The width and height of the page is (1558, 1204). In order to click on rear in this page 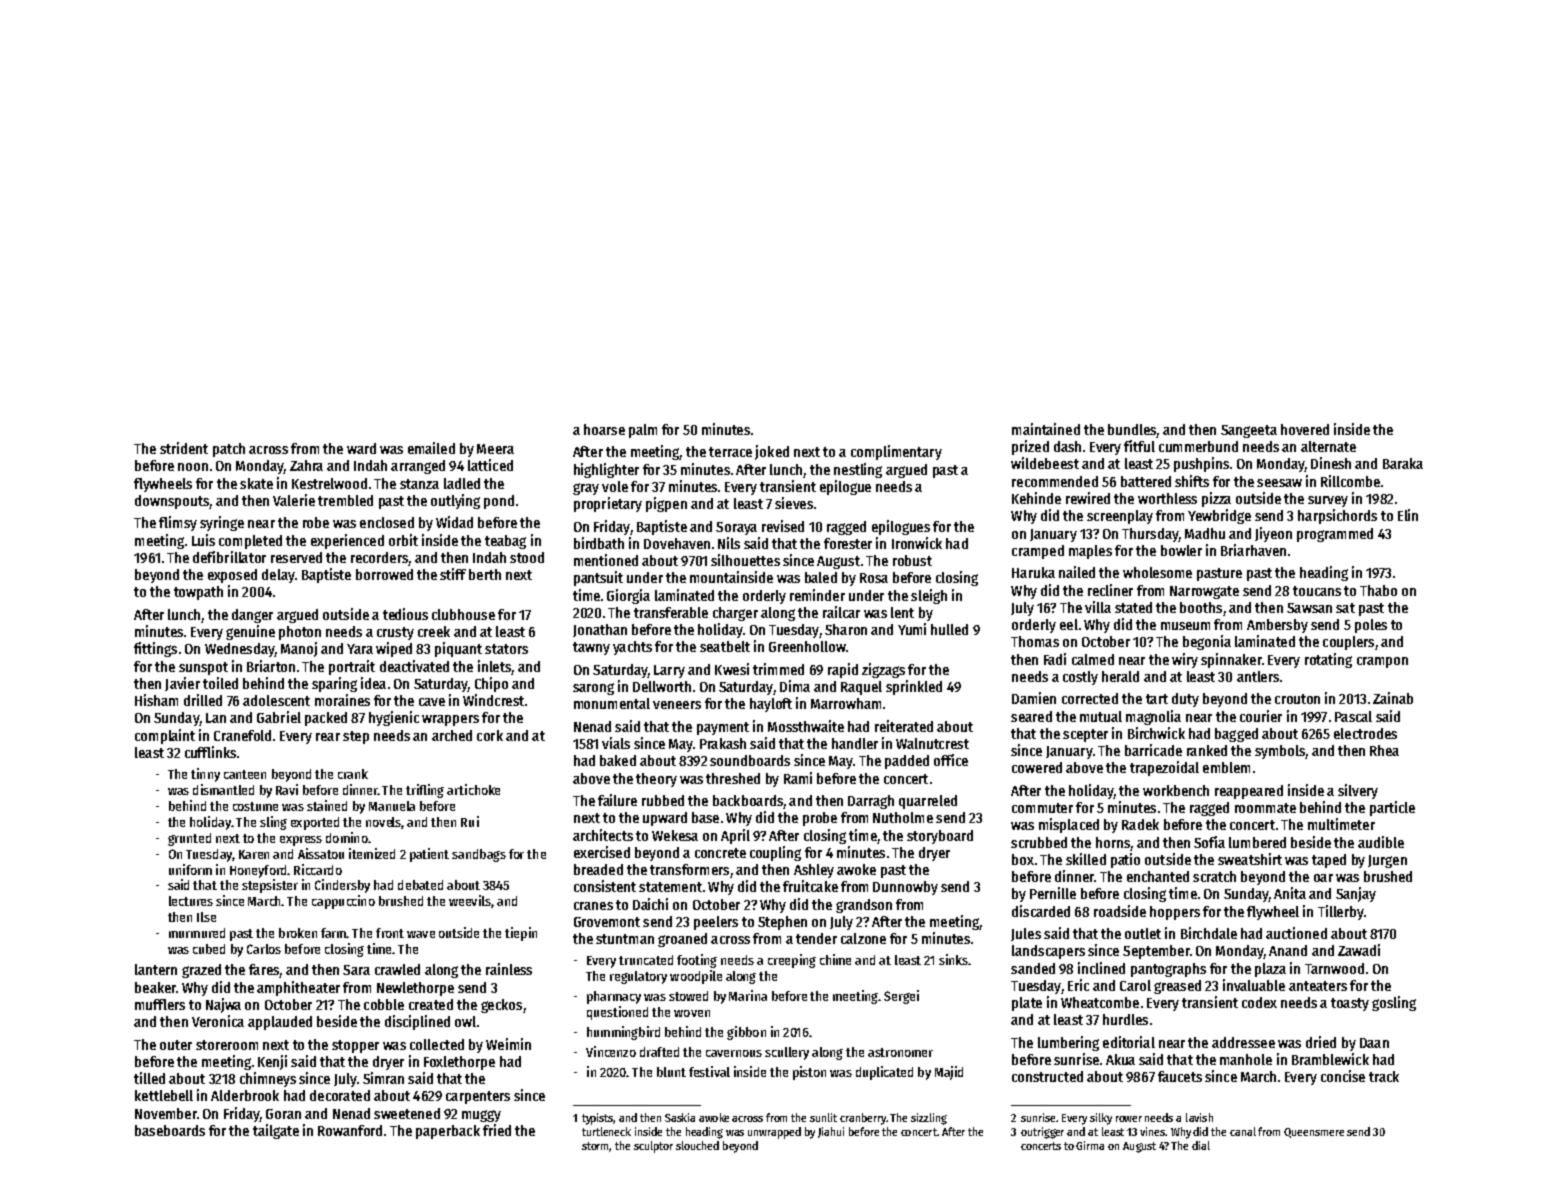, I will do `click(328, 737)`.
